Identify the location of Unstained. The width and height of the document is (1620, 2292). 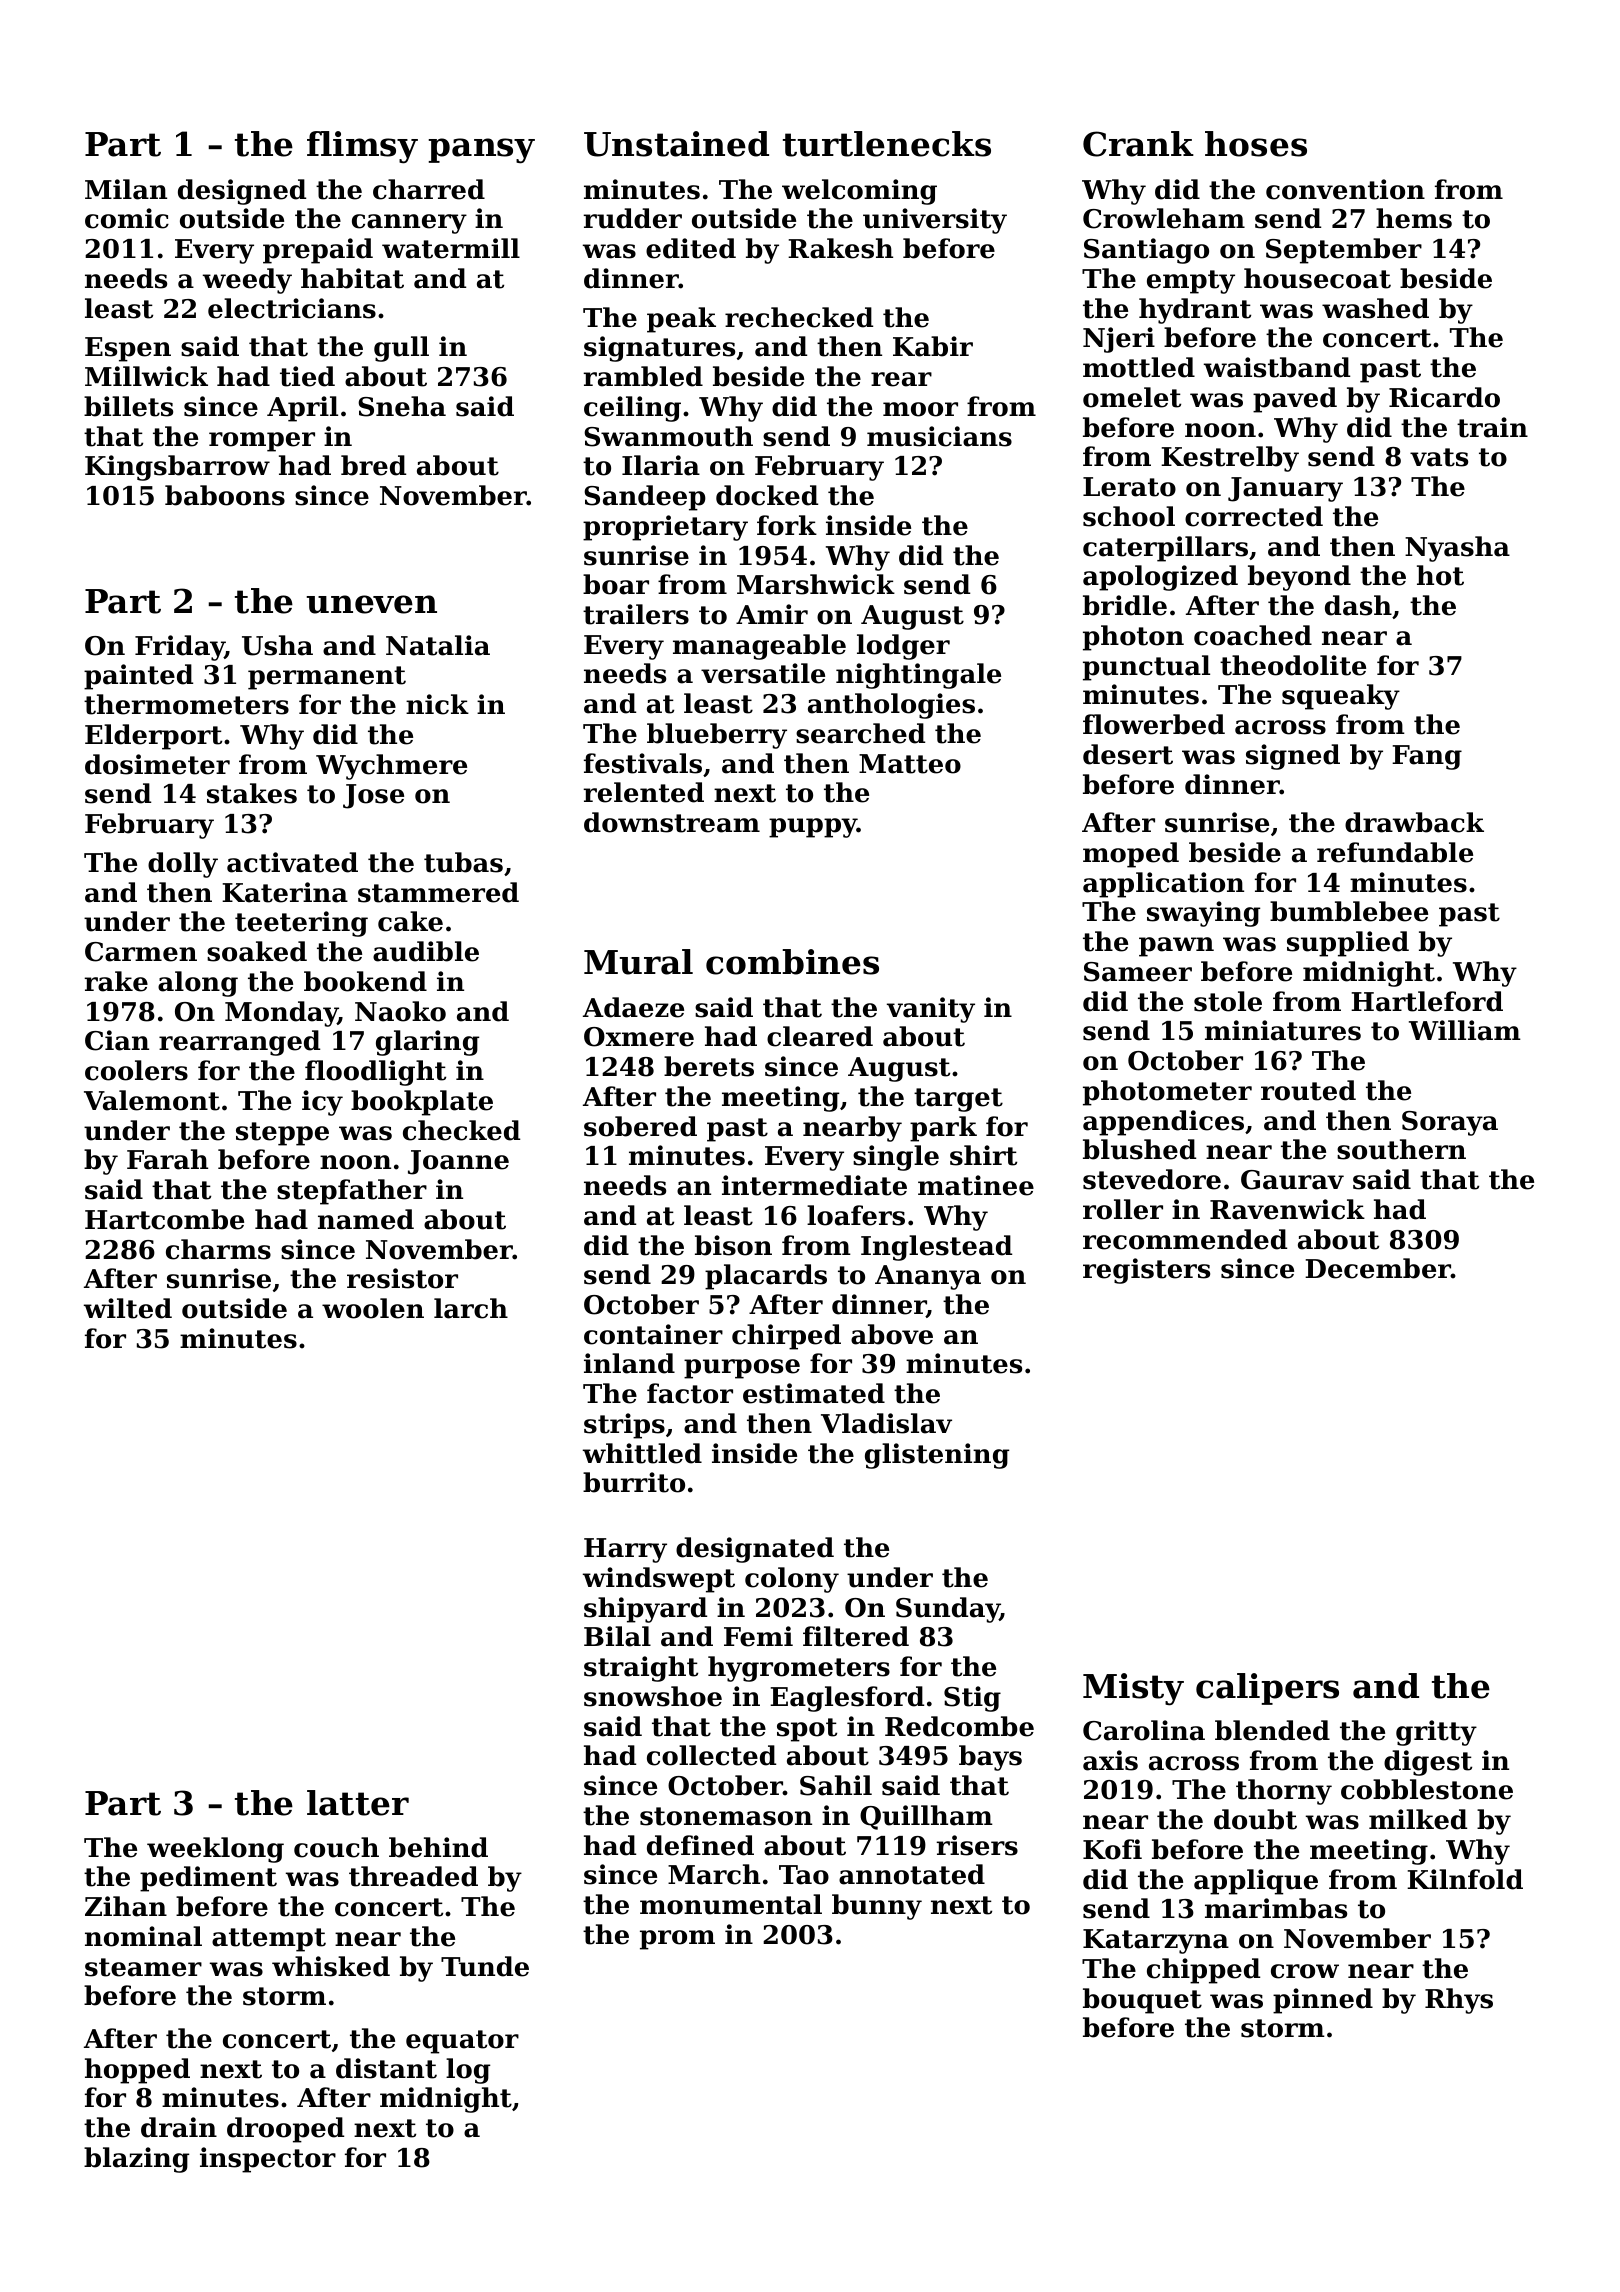
(676, 144).
